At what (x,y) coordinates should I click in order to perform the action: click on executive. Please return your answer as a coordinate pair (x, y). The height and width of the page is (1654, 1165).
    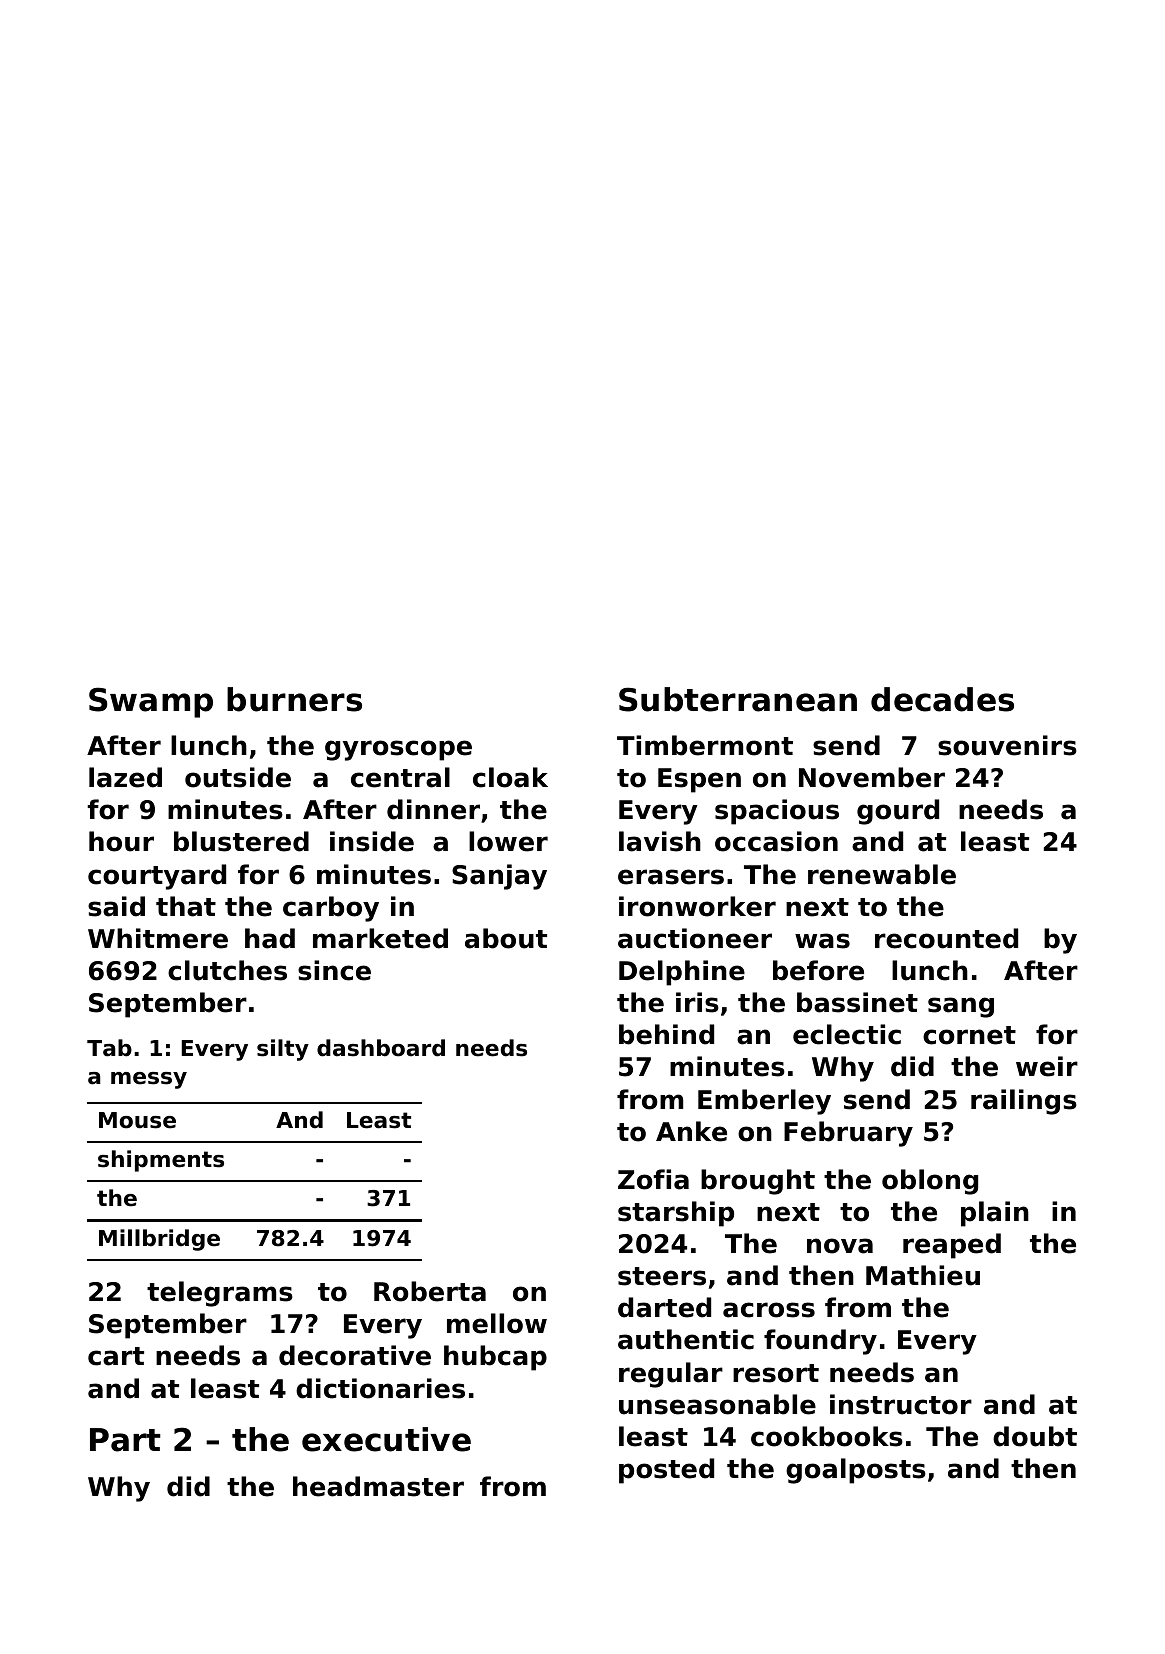
    Looking at the image, I should click on (386, 1439).
